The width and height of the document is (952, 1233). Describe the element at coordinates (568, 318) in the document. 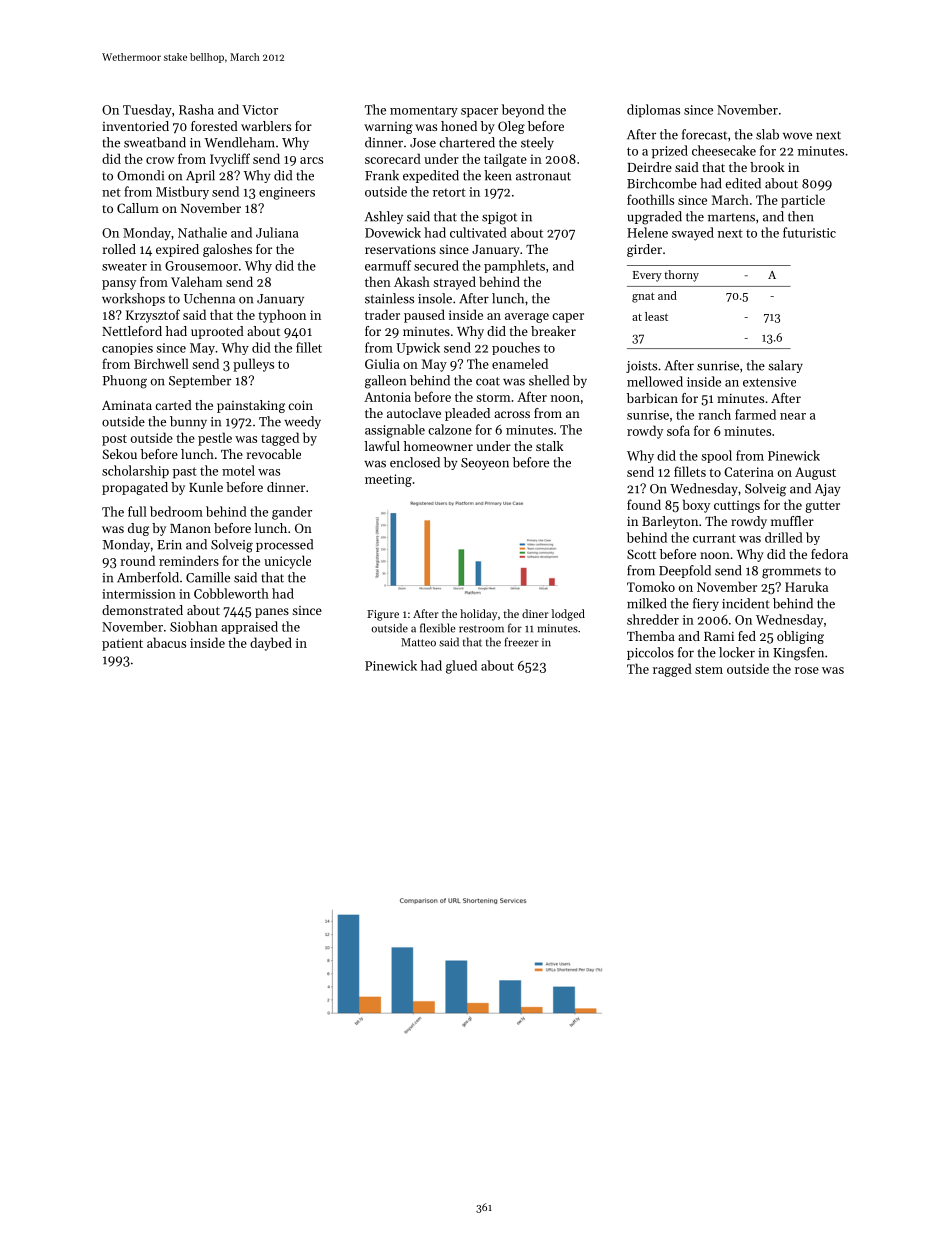

I see `caper` at that location.
